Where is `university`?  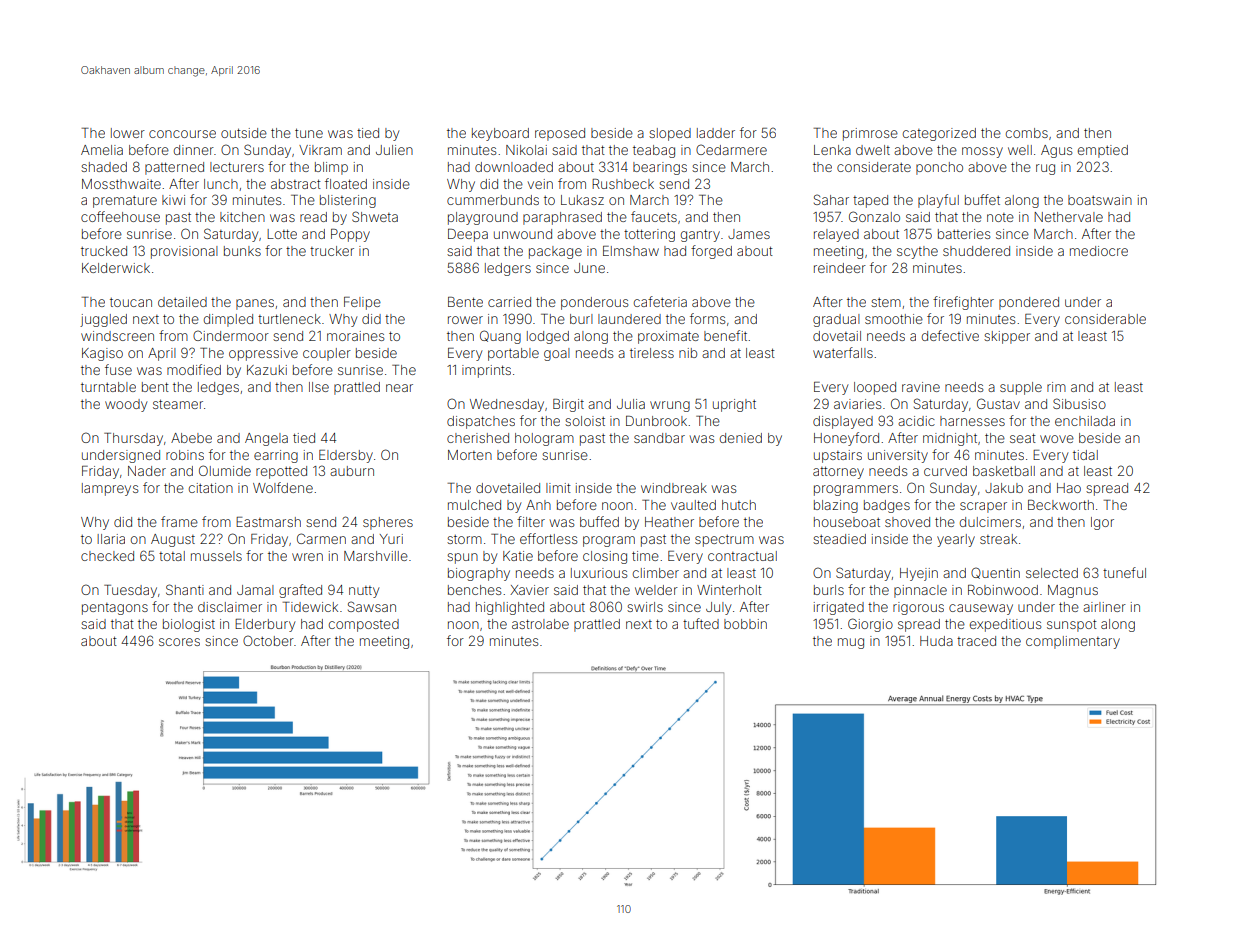
university is located at coordinates (898, 456).
